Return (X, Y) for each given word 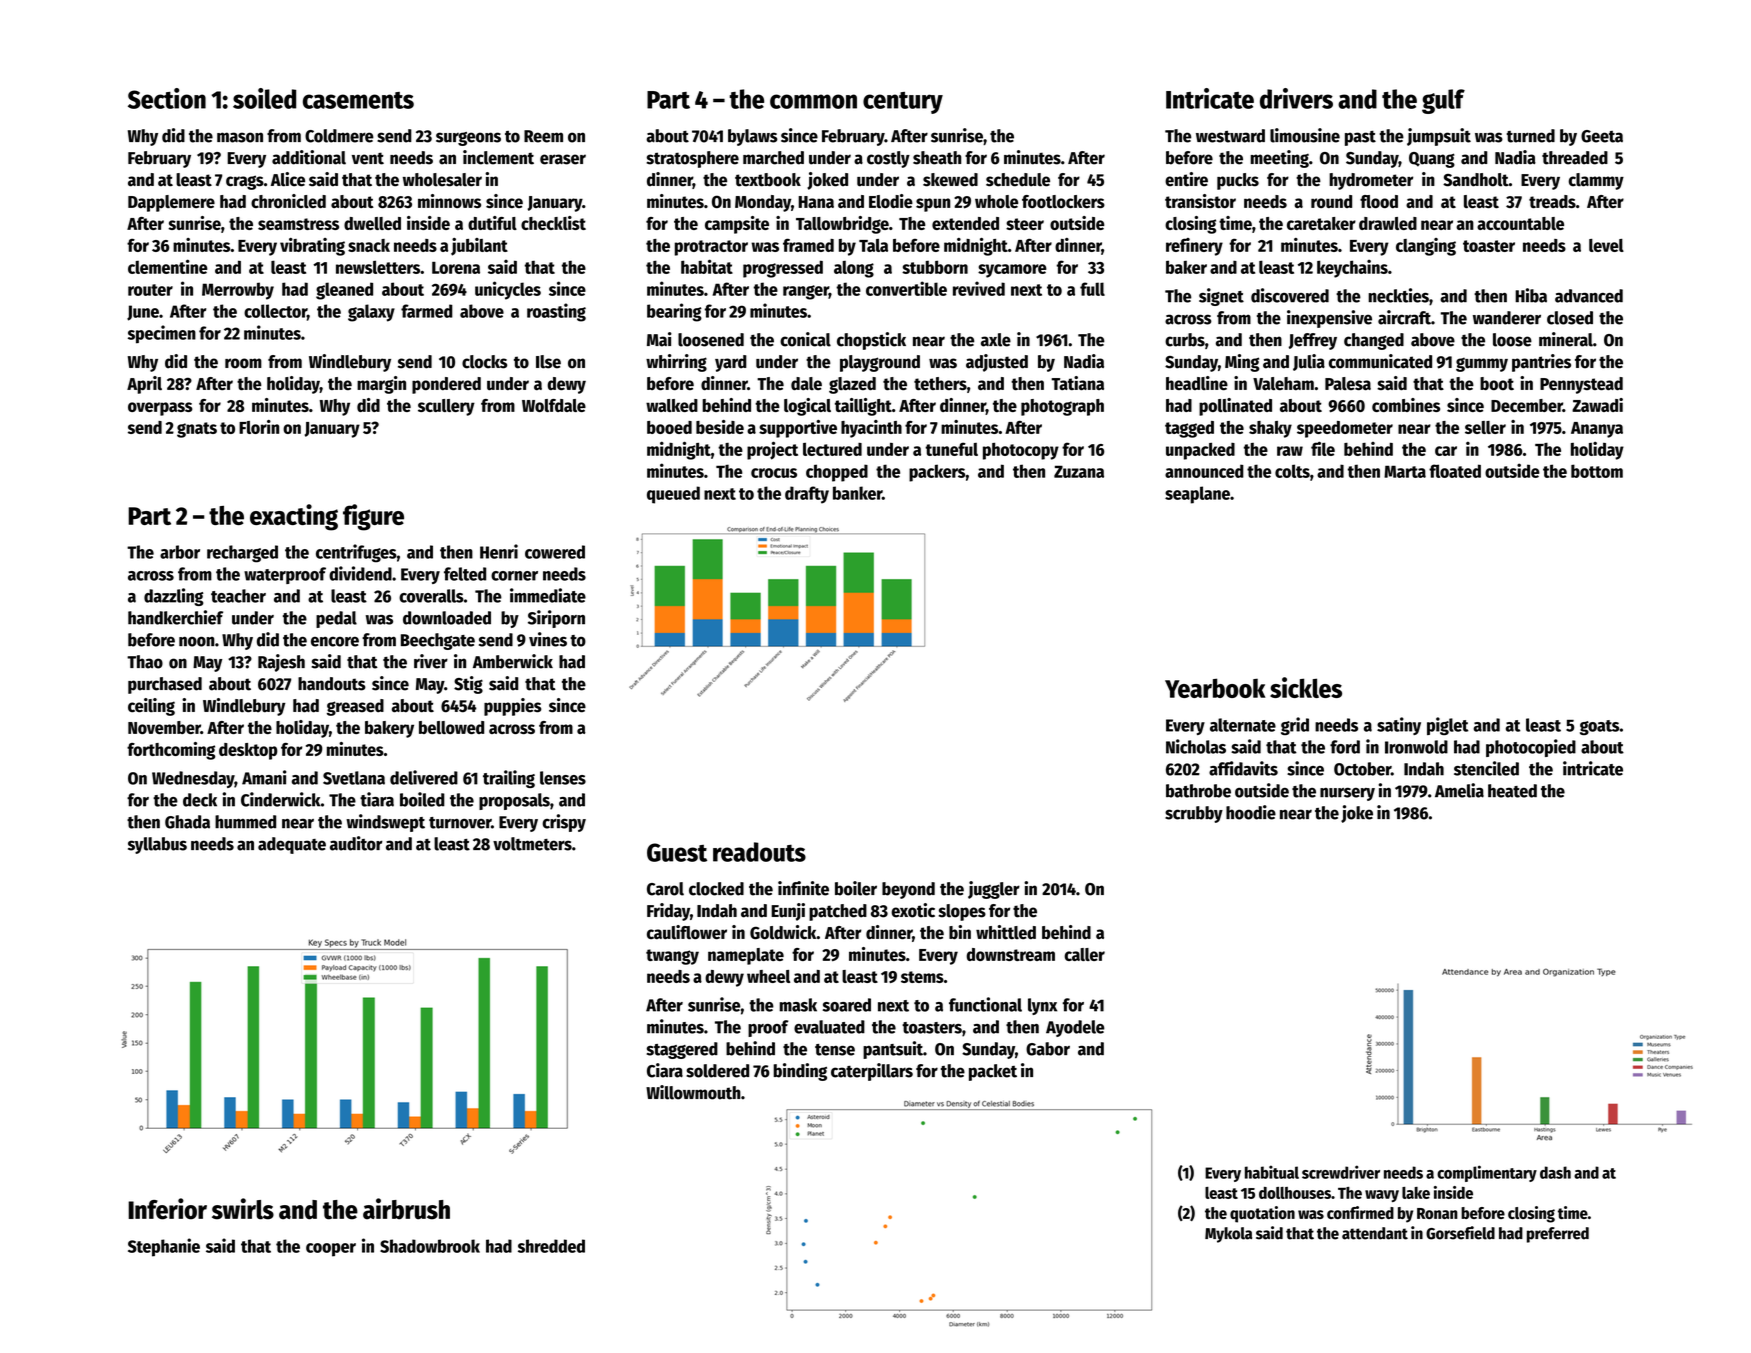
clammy (1596, 181)
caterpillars (872, 1072)
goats (1599, 727)
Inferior (167, 1209)
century (903, 103)
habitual (1272, 1172)
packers (937, 473)
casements (358, 100)
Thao (145, 662)
